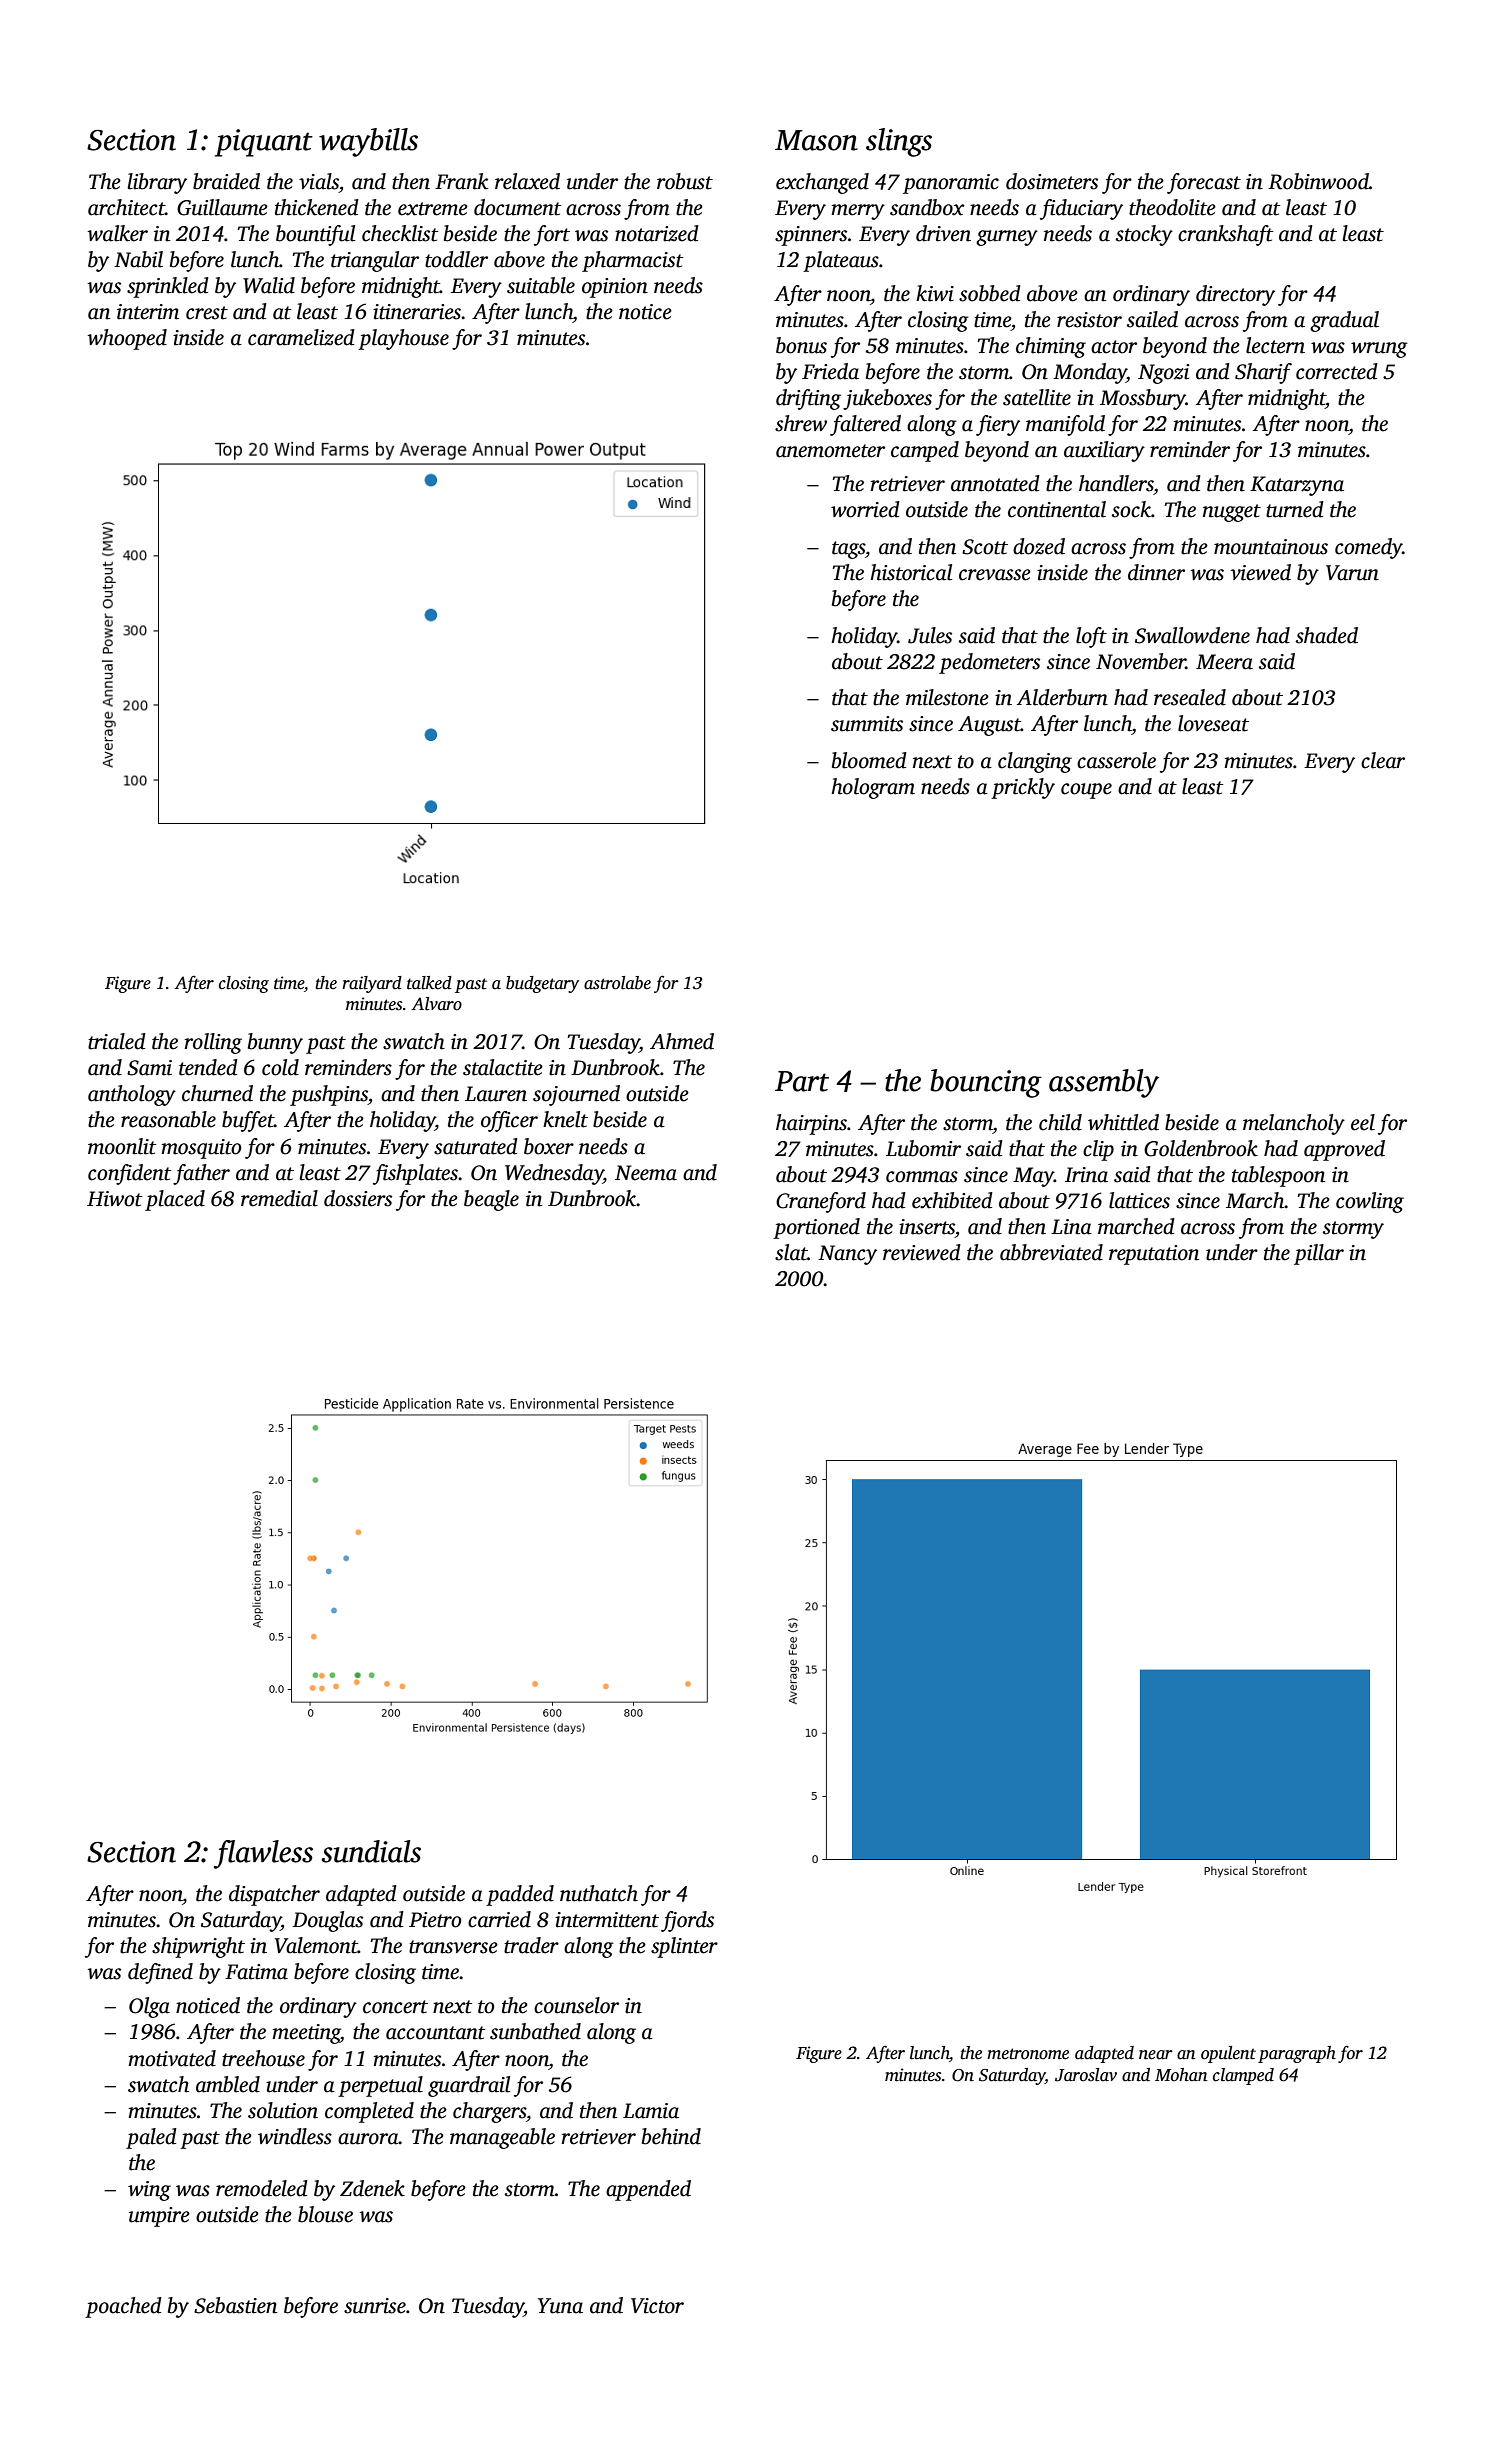  I want to click on beagle, so click(491, 1200).
